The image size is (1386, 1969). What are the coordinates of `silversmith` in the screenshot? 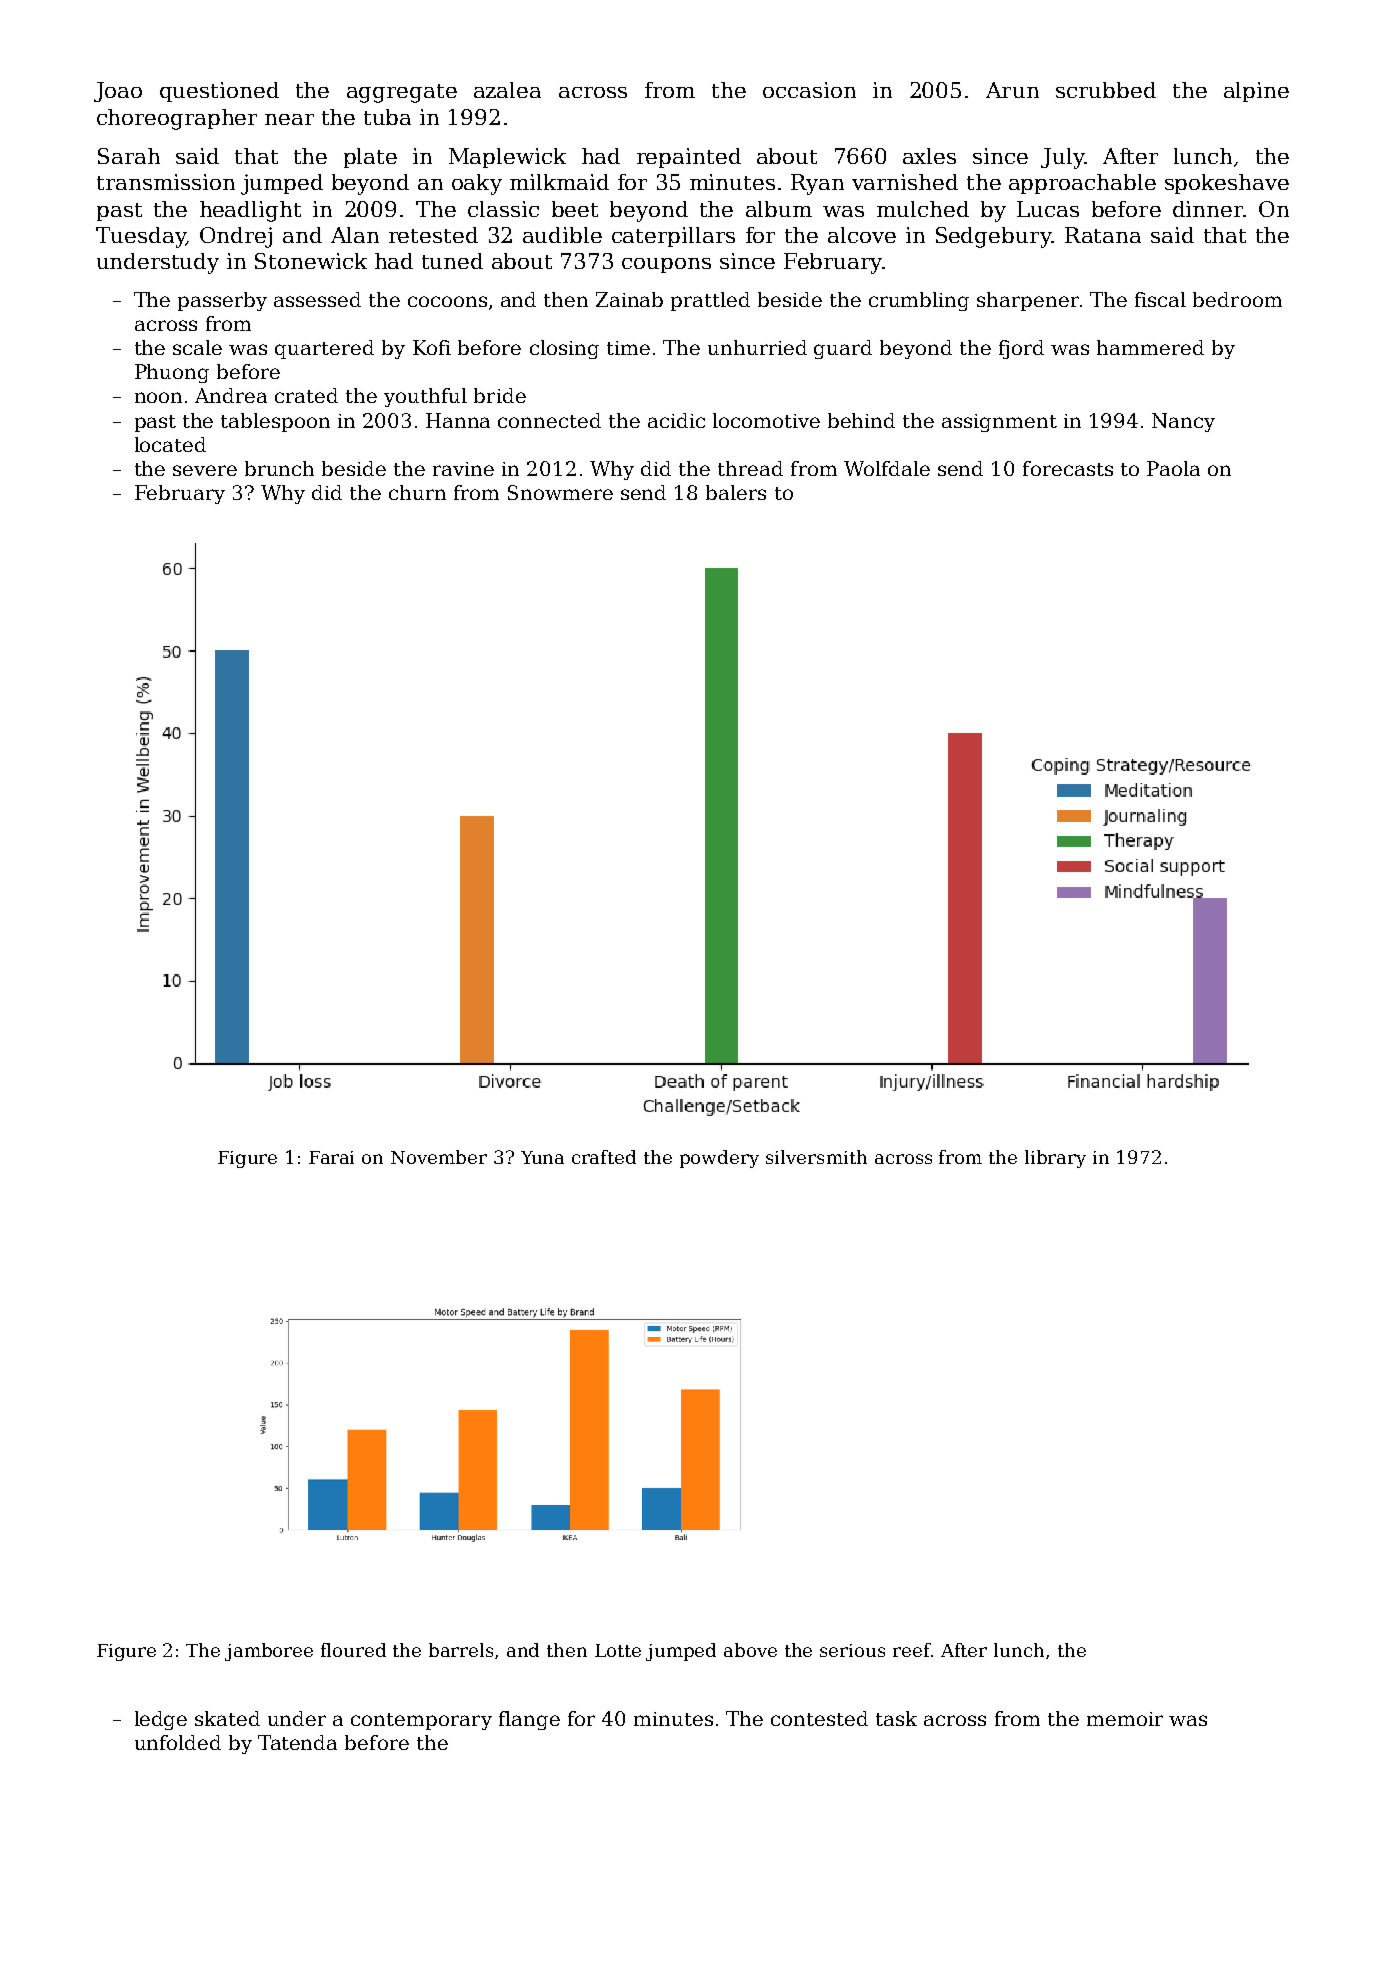 It's located at (816, 1157).
